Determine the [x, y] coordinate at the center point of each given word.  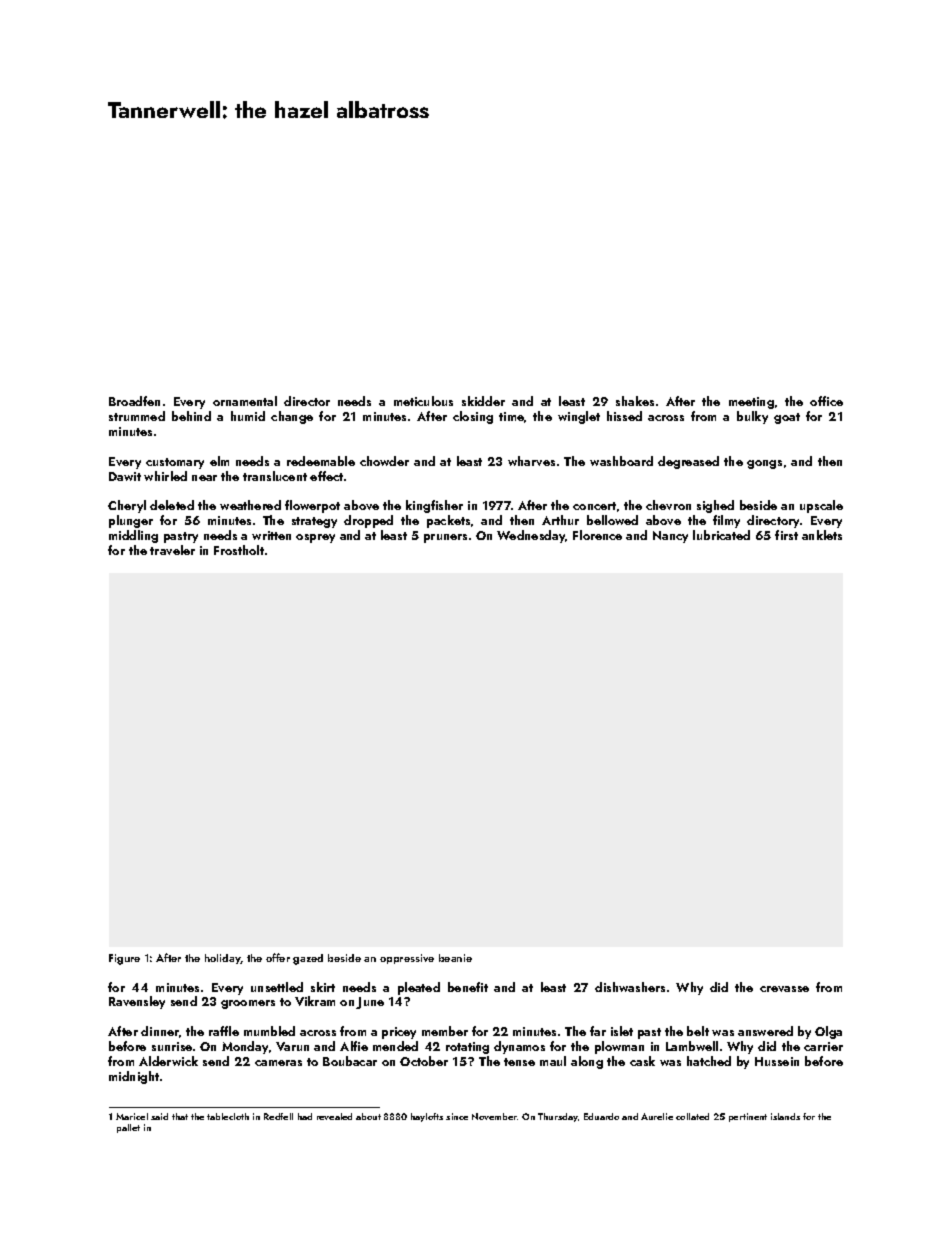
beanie [455, 958]
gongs [764, 464]
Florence [597, 535]
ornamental [245, 401]
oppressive [407, 959]
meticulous [423, 401]
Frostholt [239, 550]
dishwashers [630, 987]
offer [278, 957]
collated [692, 1116]
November [494, 1116]
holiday [223, 959]
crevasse [784, 989]
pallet [128, 1128]
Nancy [670, 537]
